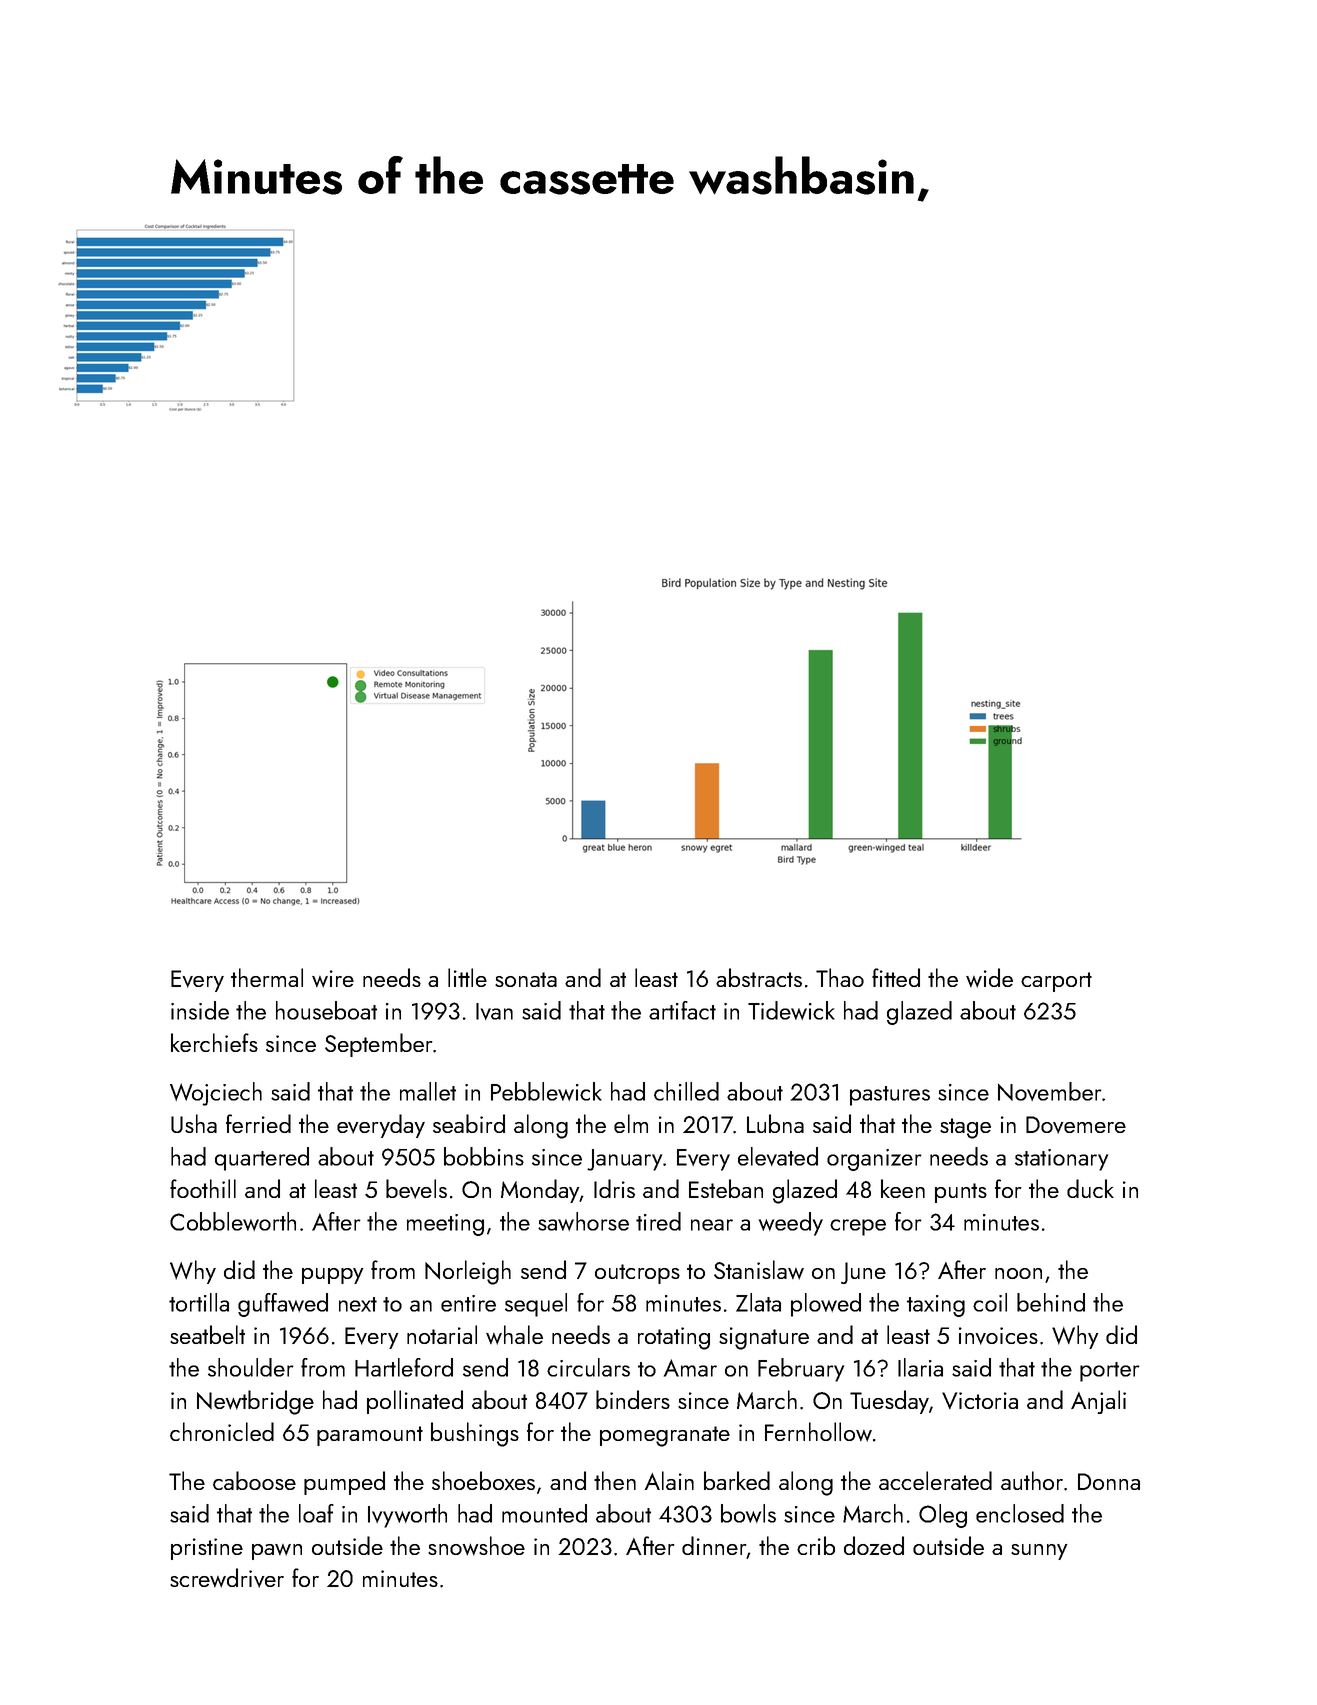 The height and width of the page is (1705, 1317). What do you see at coordinates (476, 1546) in the page?
I see `snowshoe` at bounding box center [476, 1546].
